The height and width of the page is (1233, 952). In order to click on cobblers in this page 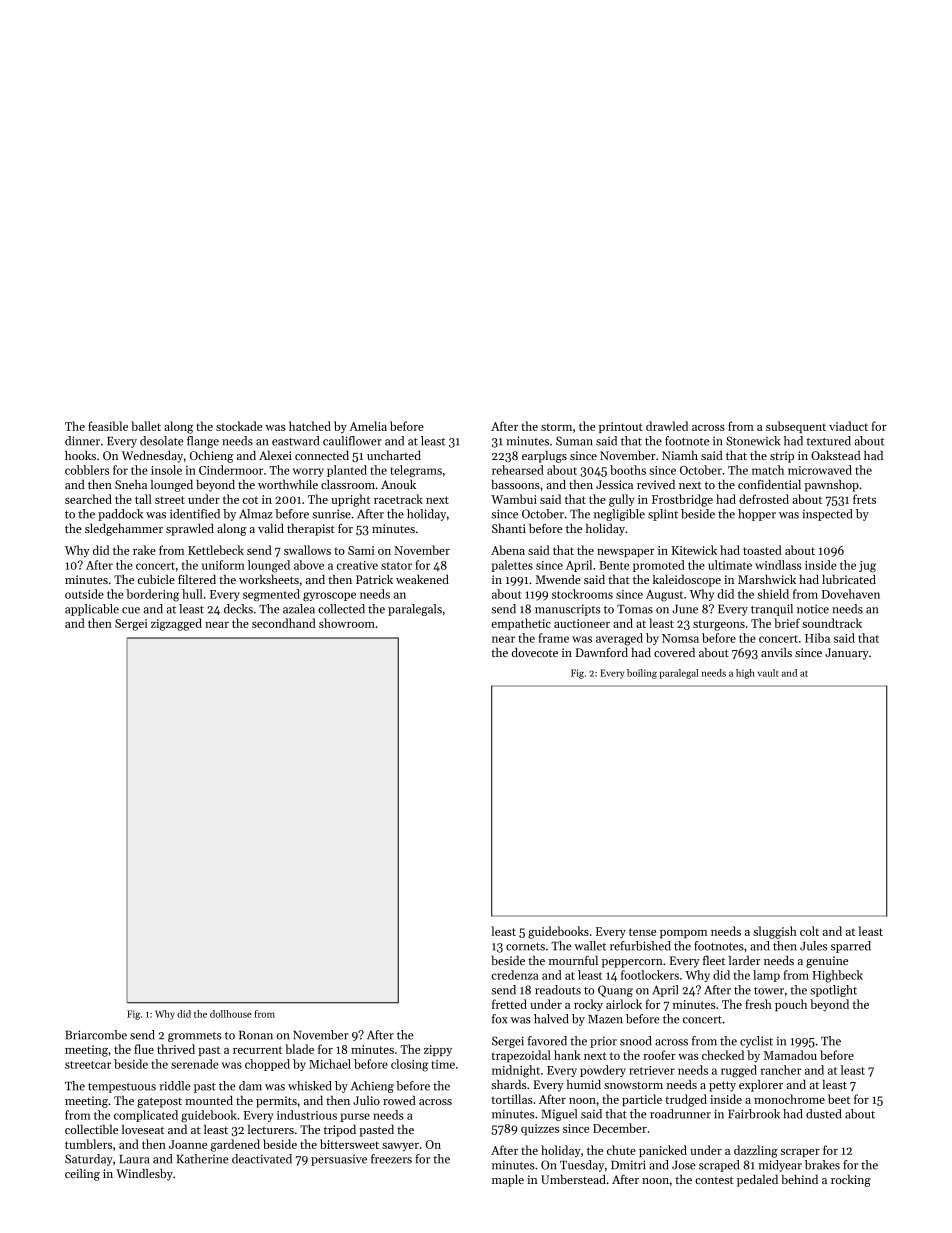, I will do `click(87, 470)`.
